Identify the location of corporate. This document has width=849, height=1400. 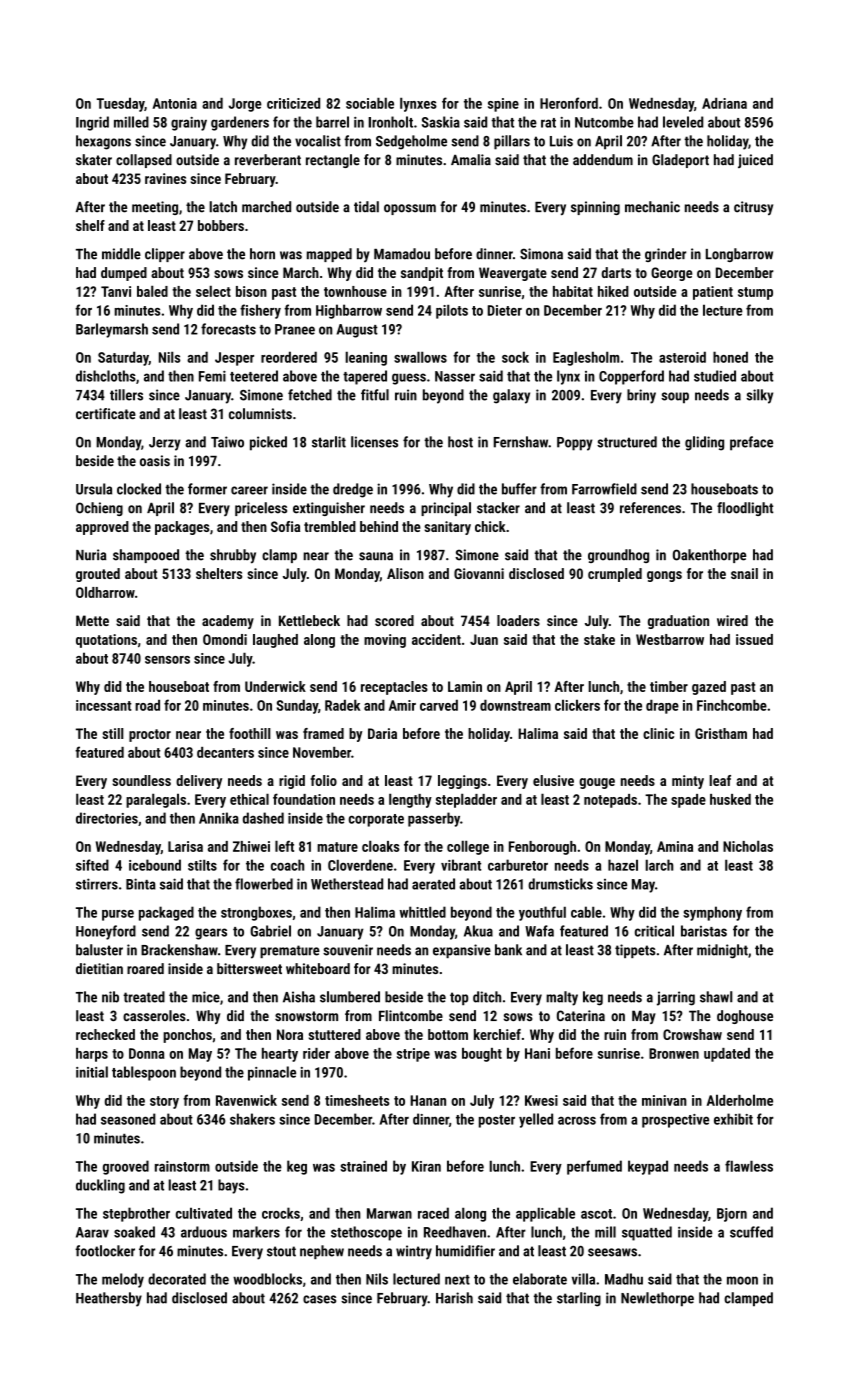
(376, 820).
